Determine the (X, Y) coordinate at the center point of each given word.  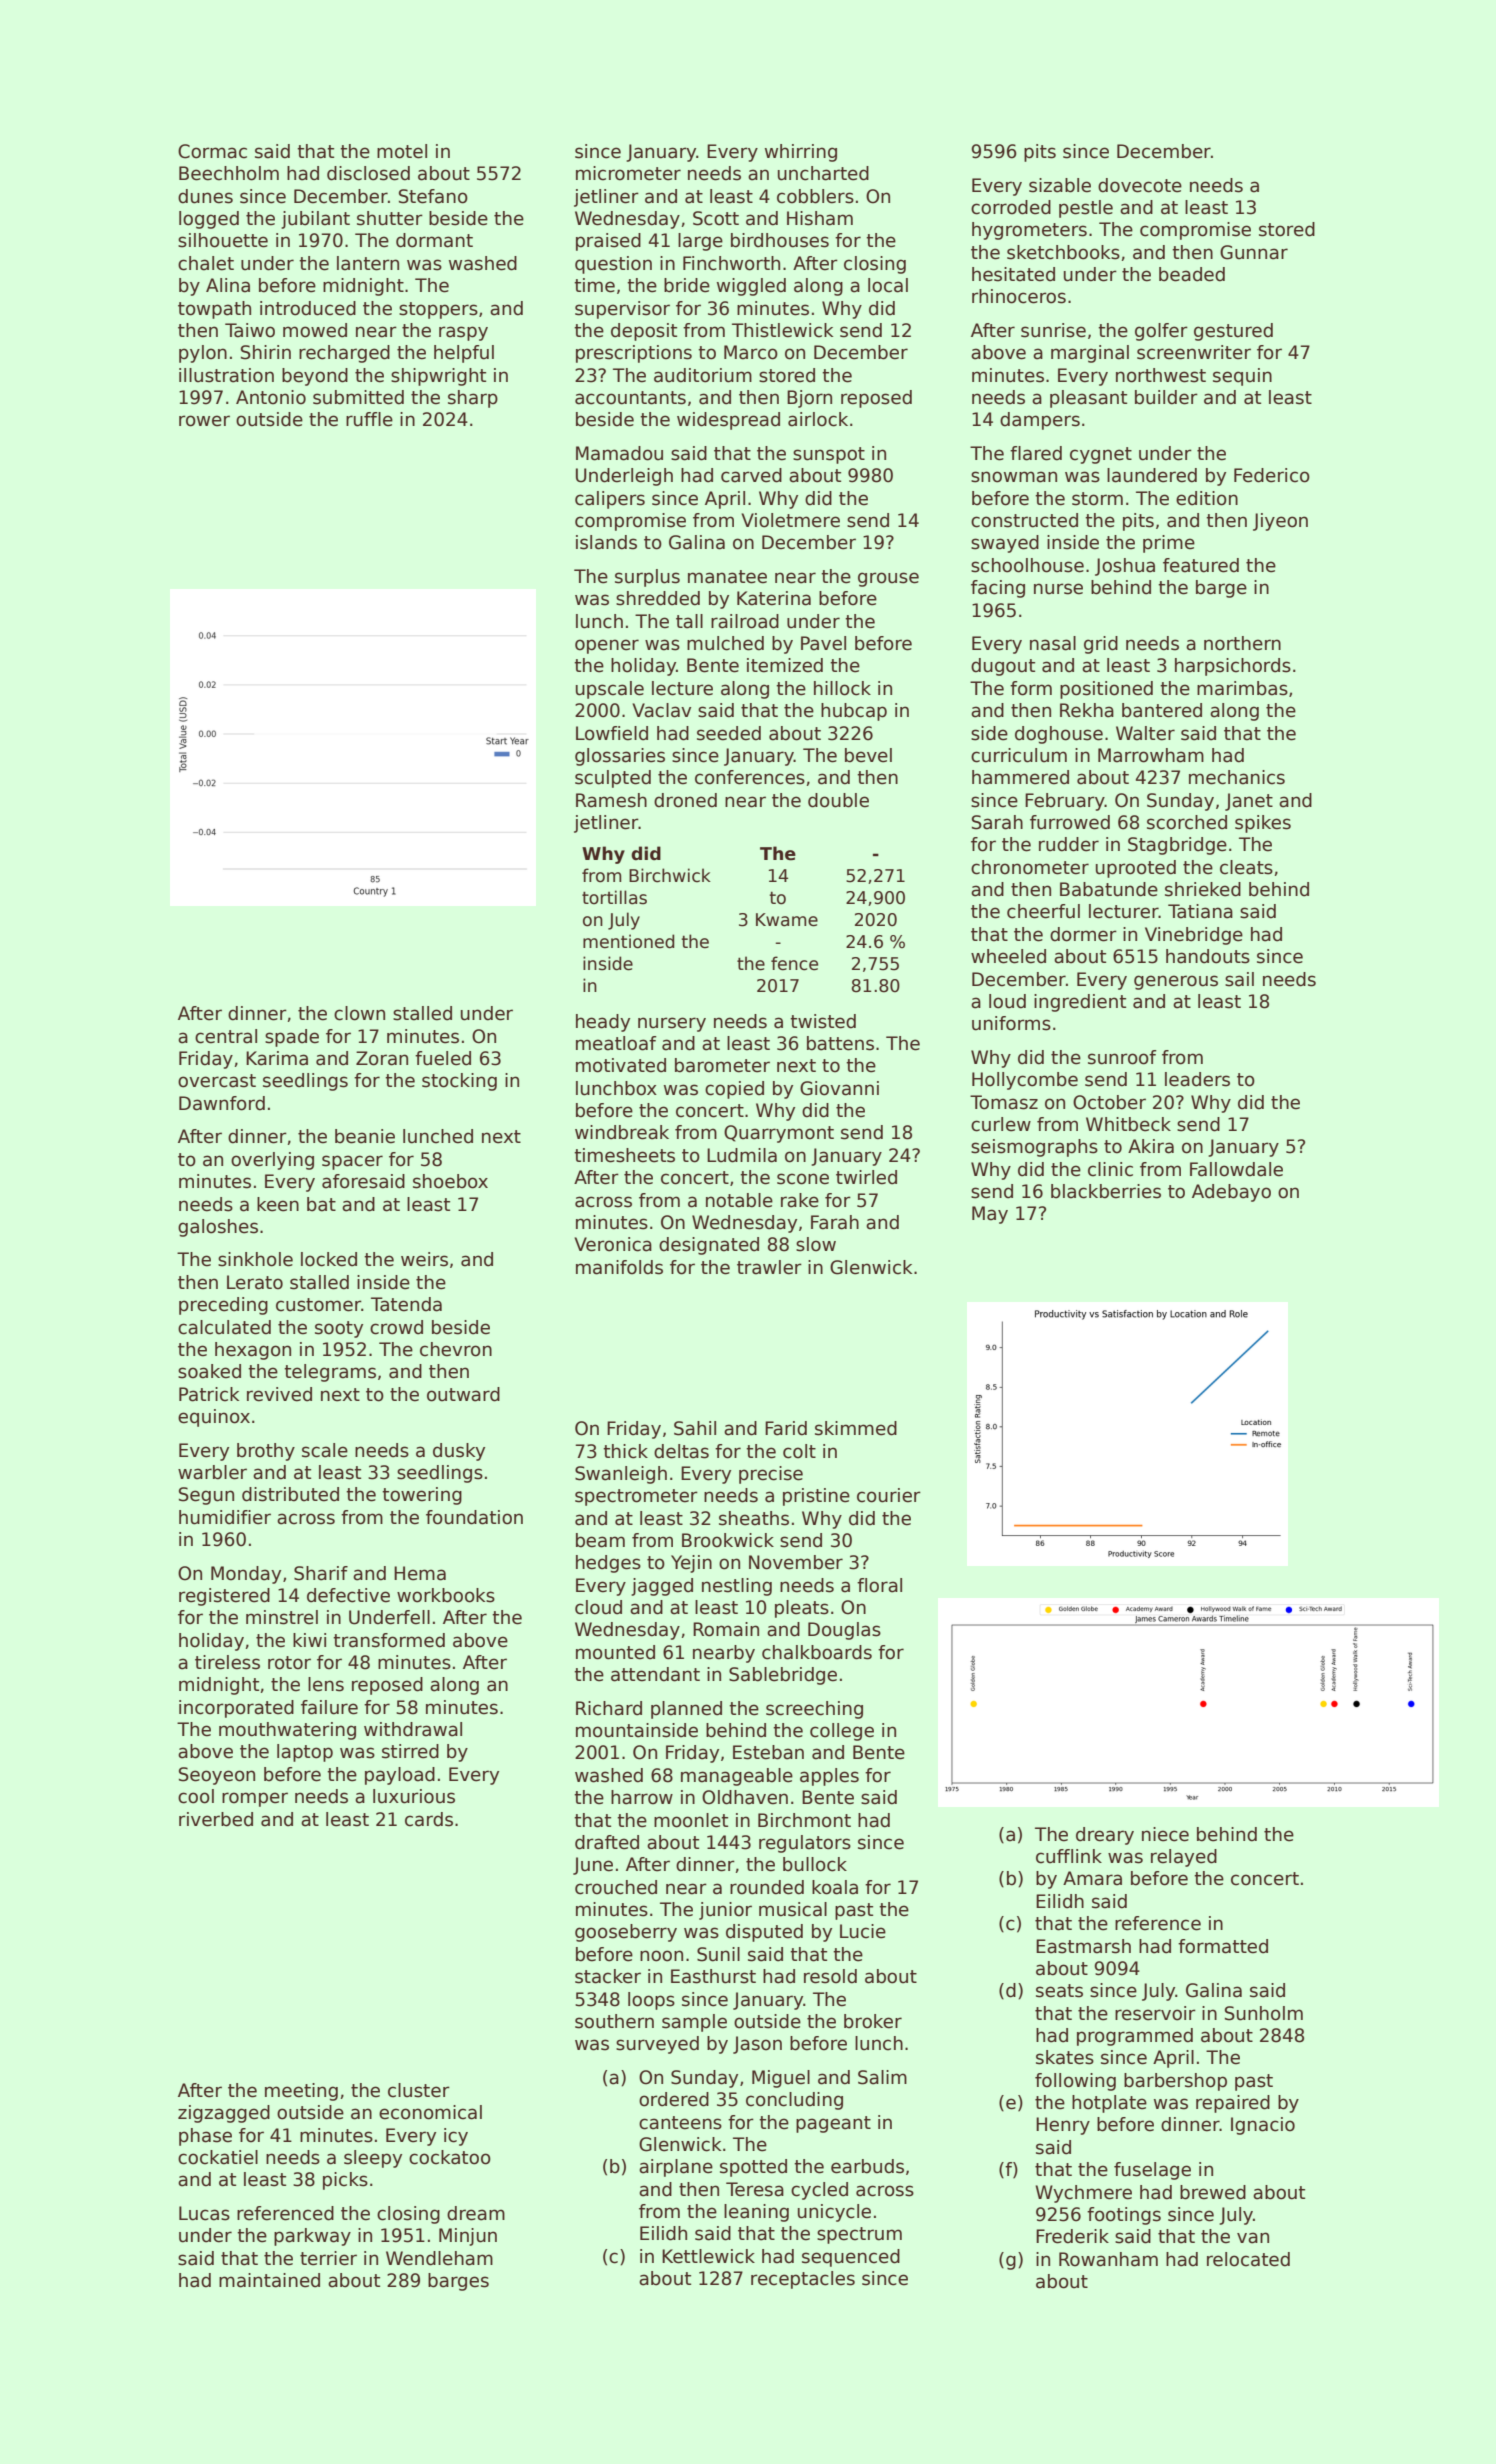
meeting (301, 2092)
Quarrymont (779, 1134)
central (226, 1036)
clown (359, 1013)
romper (255, 1799)
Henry (1063, 2126)
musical (793, 1909)
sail (1239, 979)
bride (687, 285)
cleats (1246, 867)
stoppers (438, 310)
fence (794, 963)
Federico (1272, 475)
